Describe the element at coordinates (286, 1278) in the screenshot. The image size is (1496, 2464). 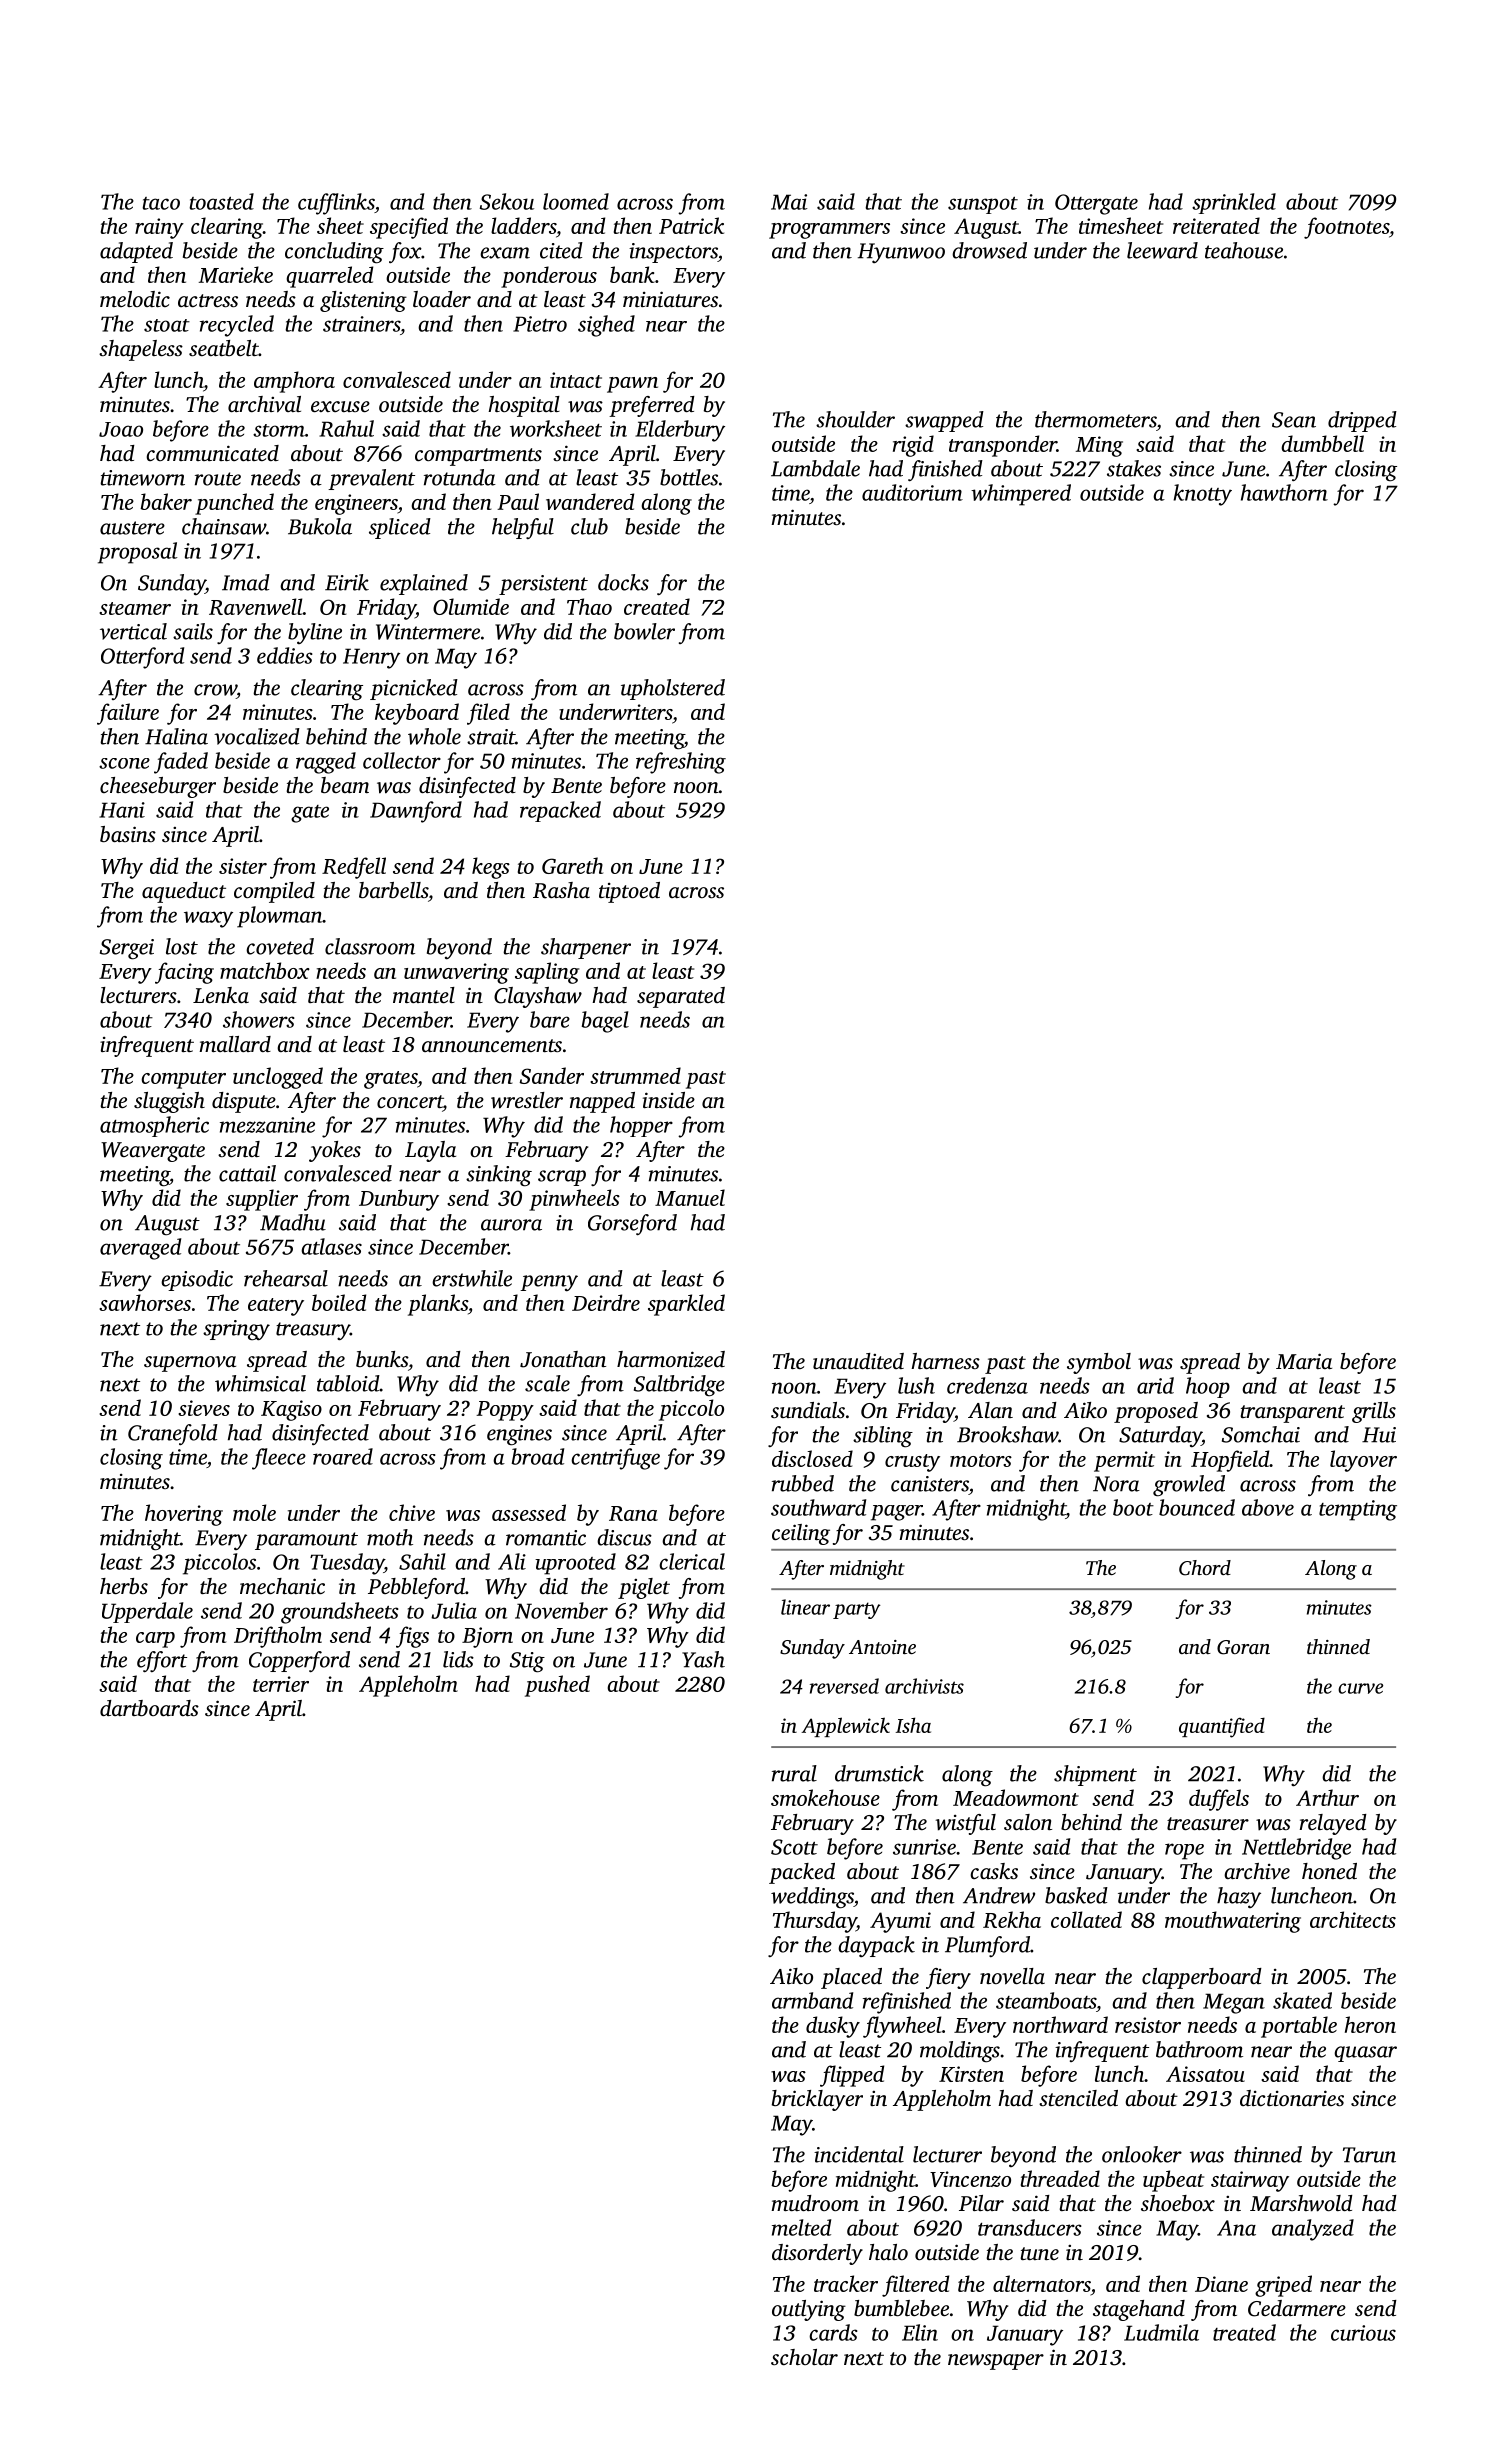
I see `rehearsal` at that location.
